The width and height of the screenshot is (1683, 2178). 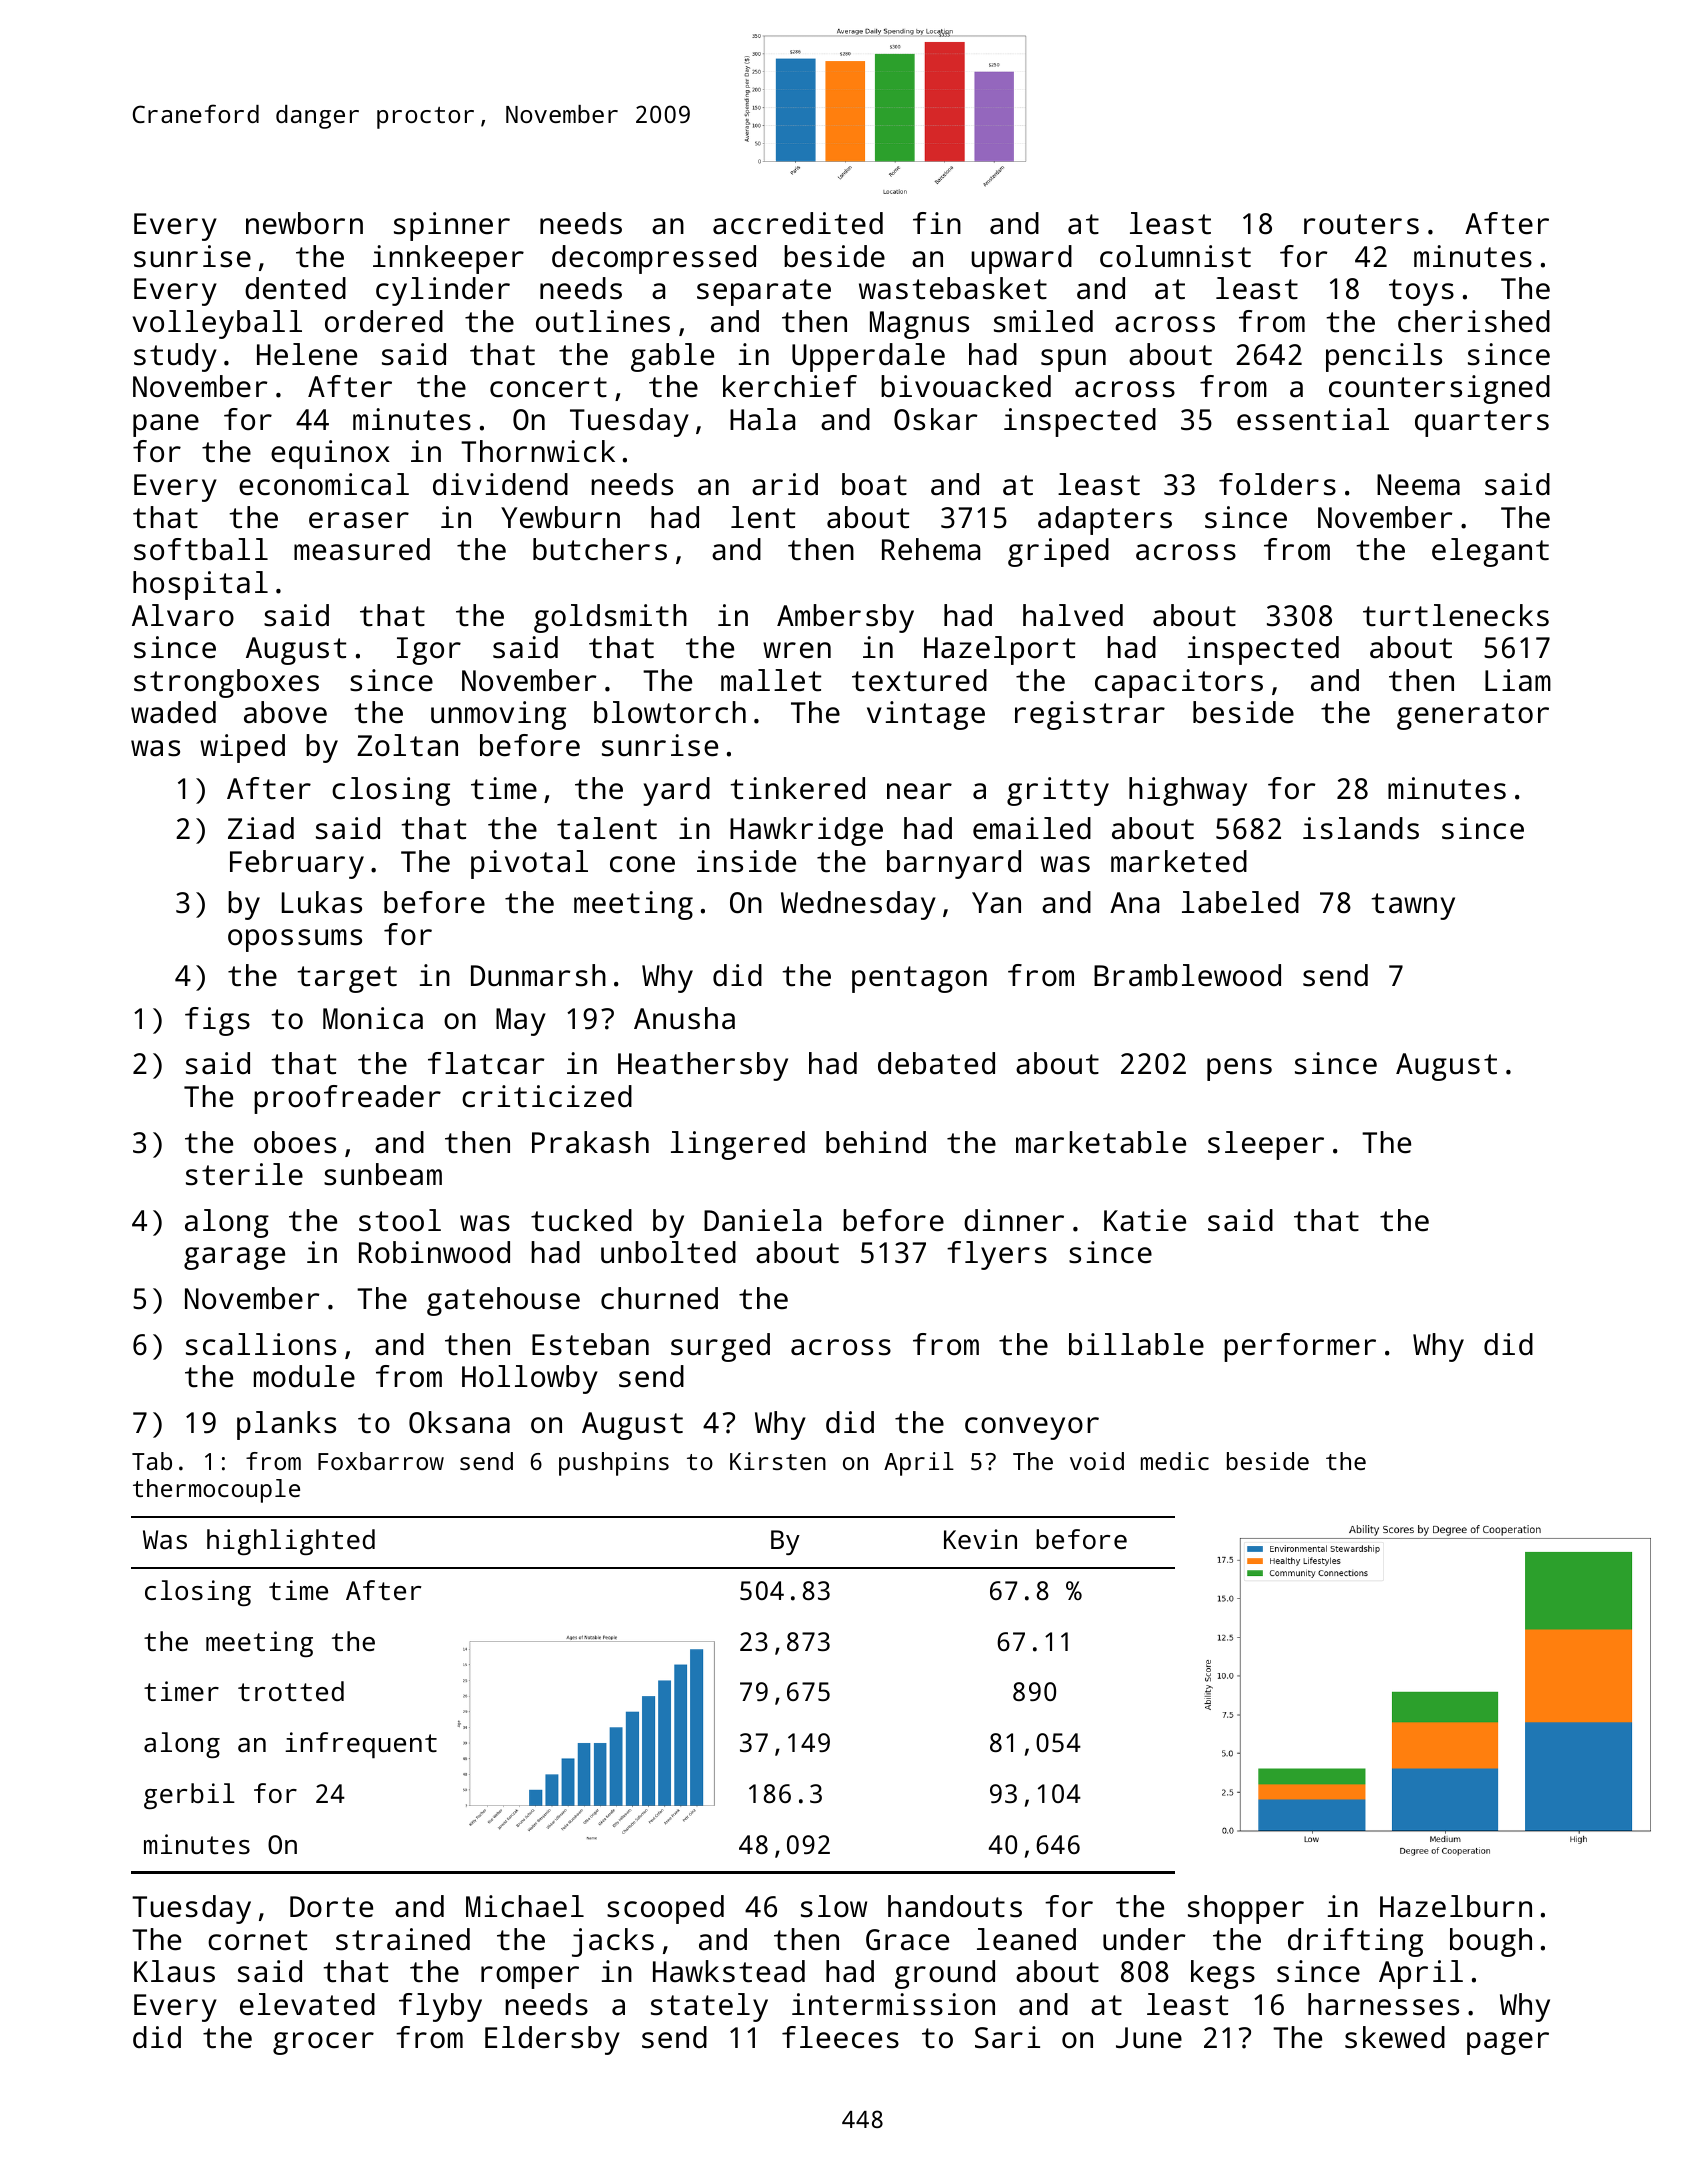 What do you see at coordinates (798, 223) in the screenshot?
I see `accredited` at bounding box center [798, 223].
